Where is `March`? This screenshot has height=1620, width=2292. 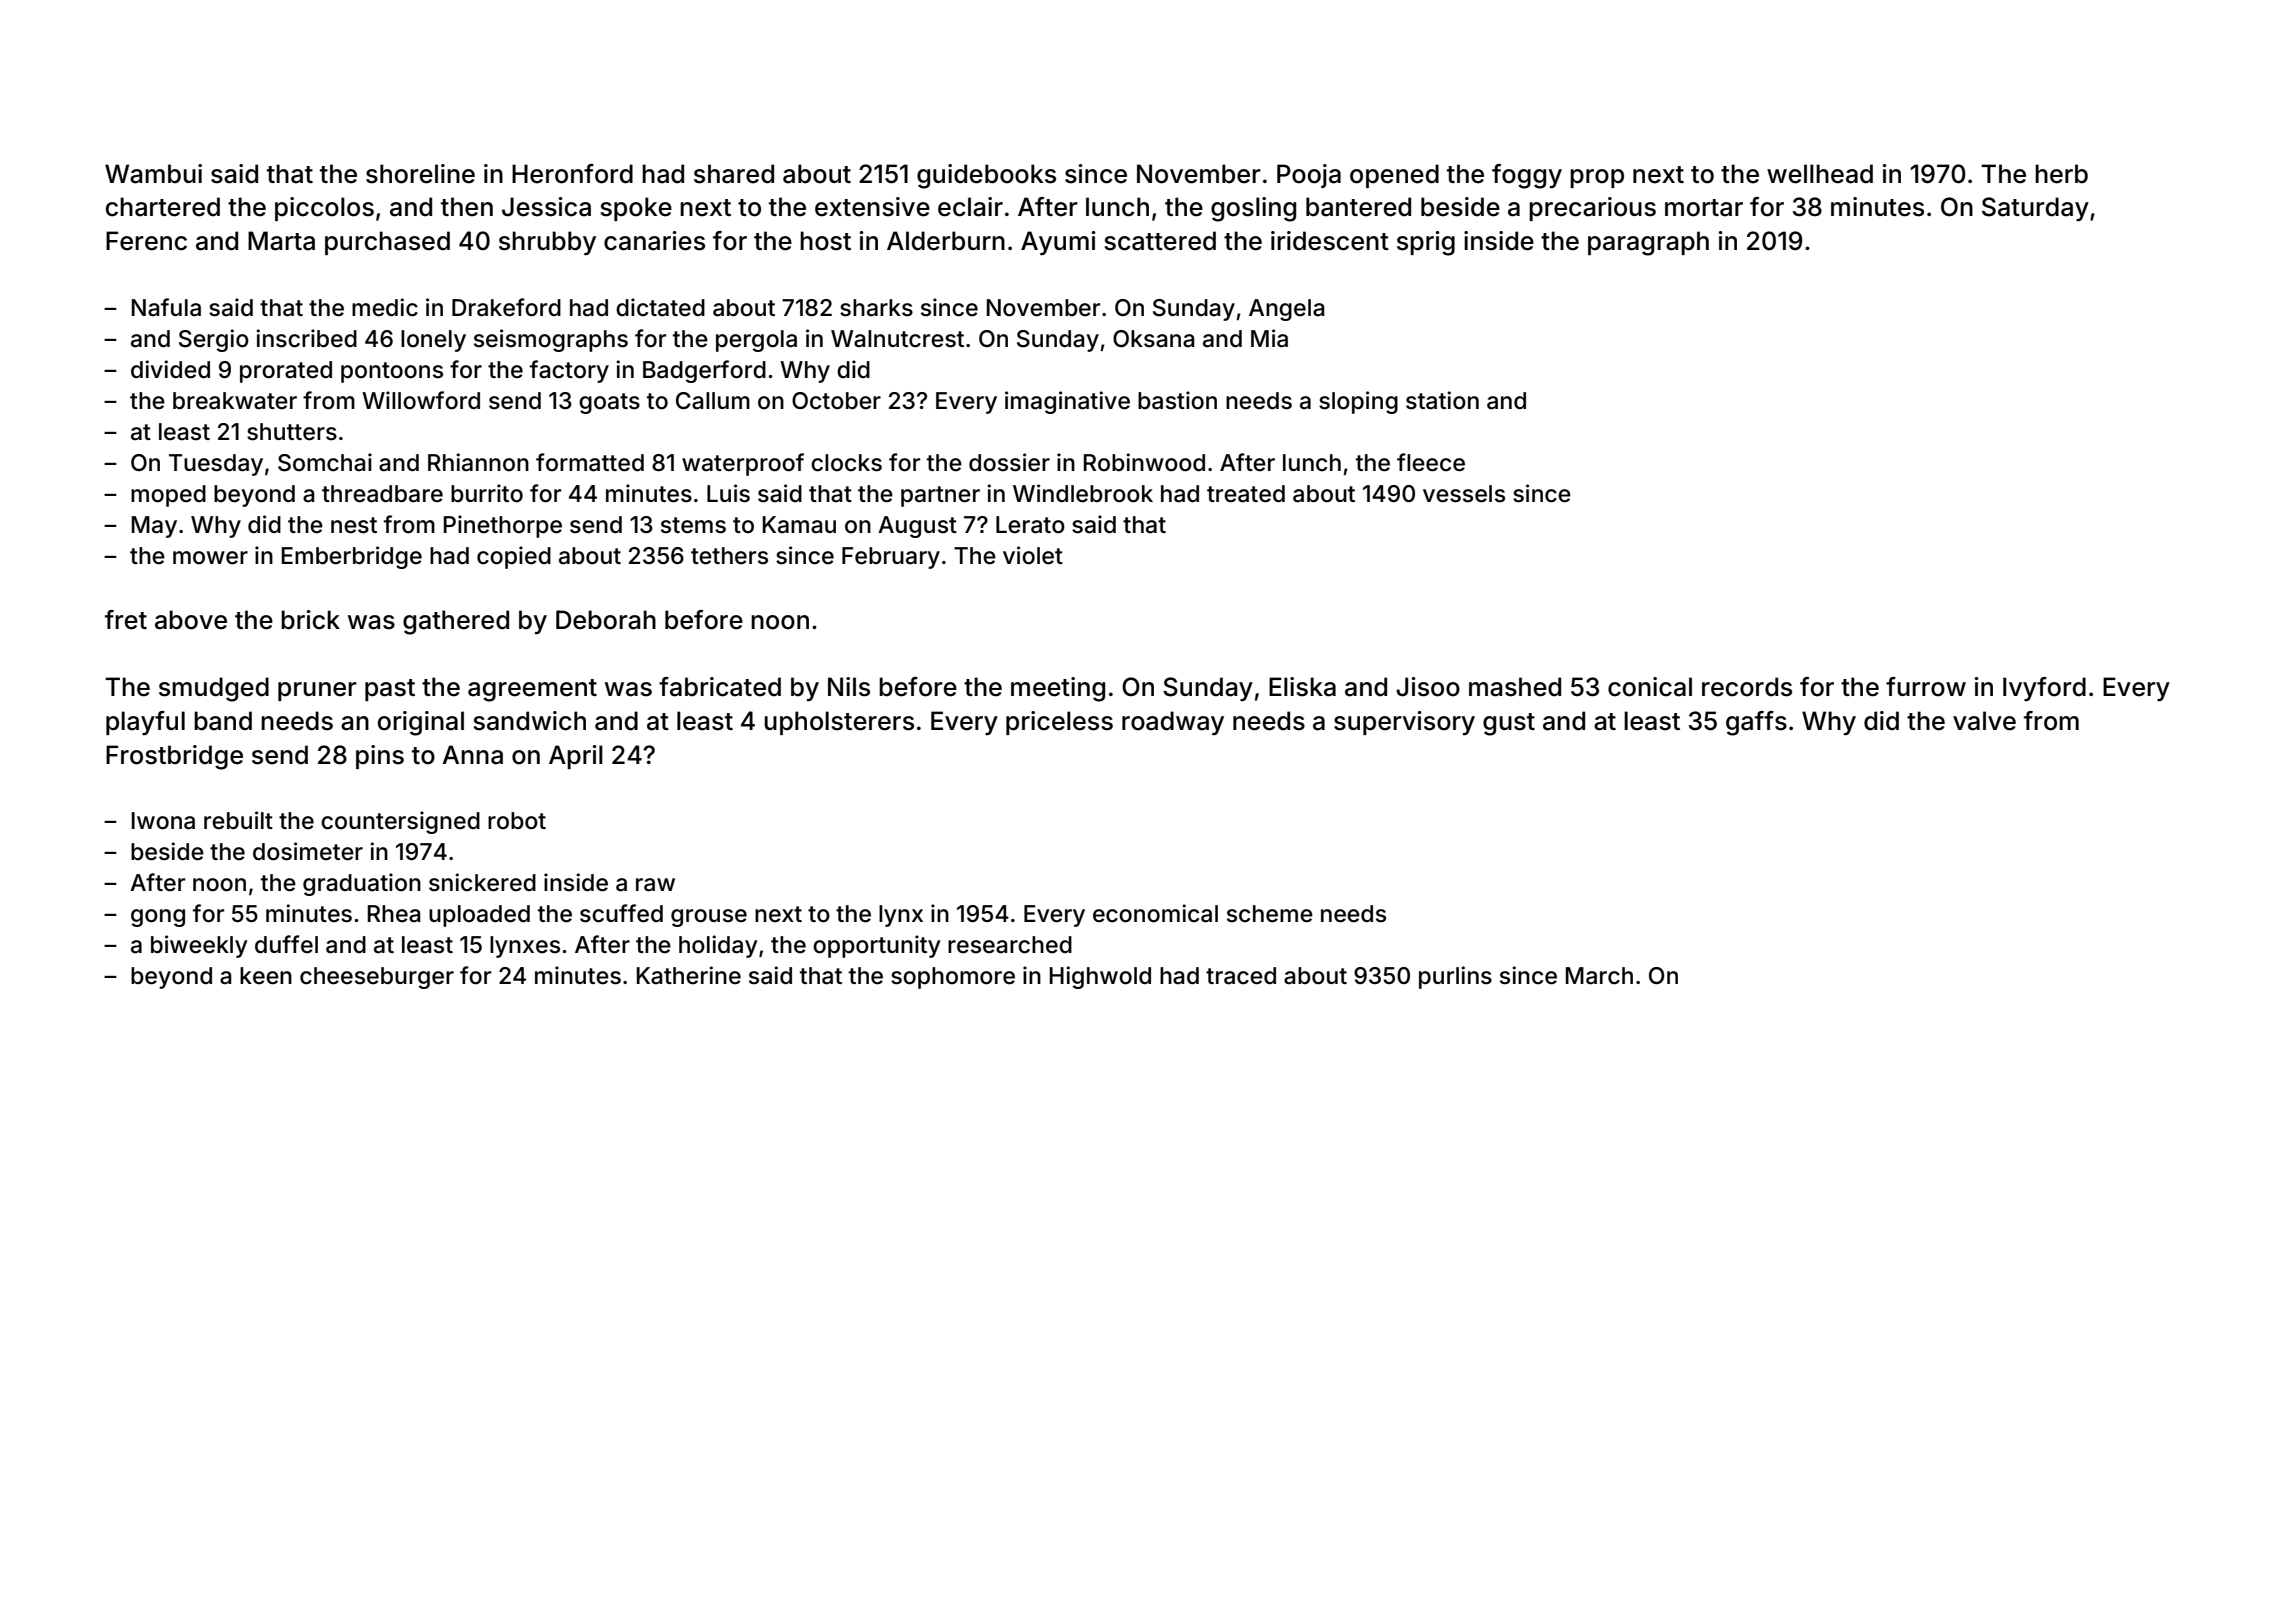
March is located at coordinates (1599, 976).
